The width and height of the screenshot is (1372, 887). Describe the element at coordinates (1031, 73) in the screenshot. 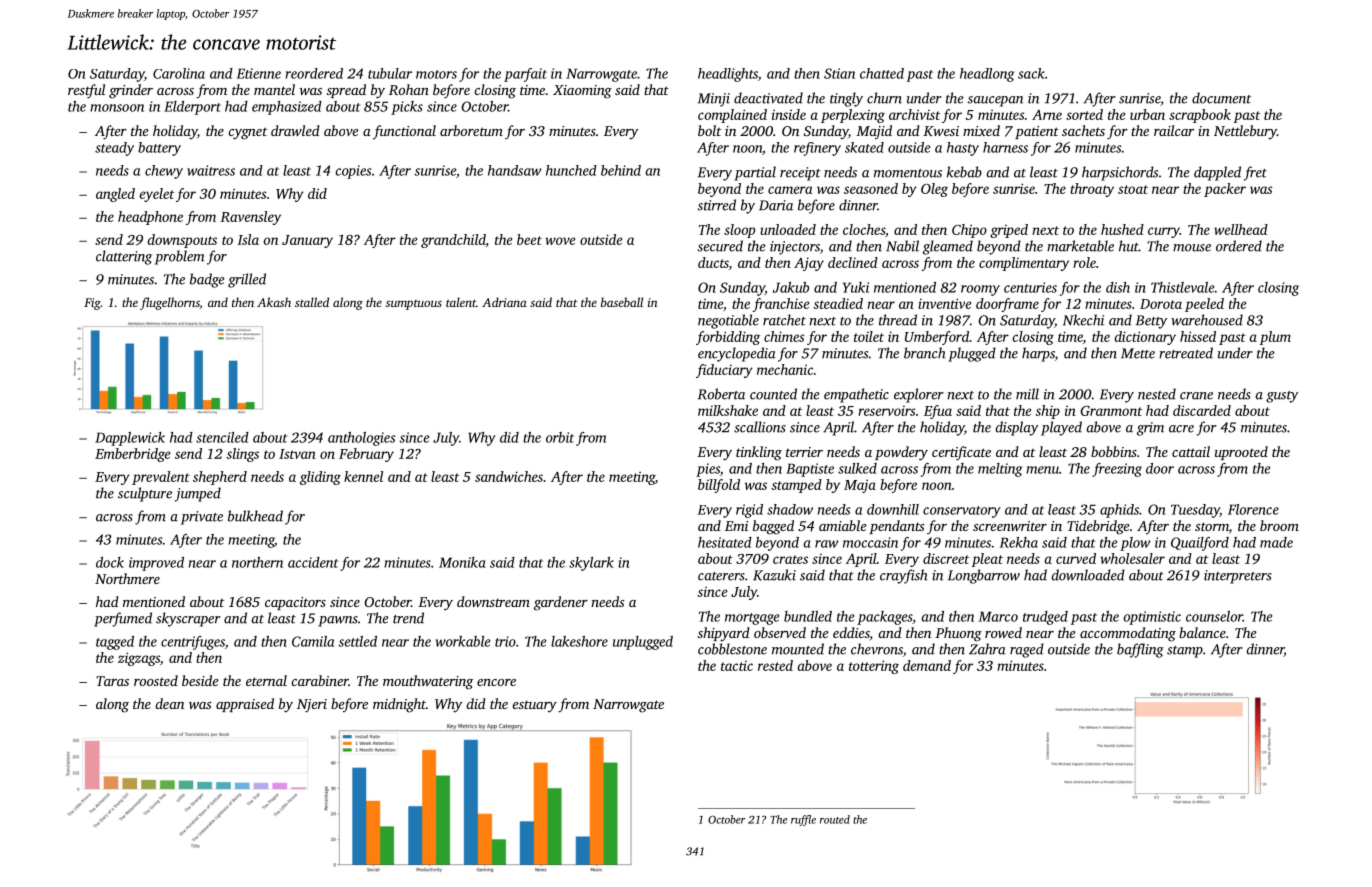

I see `sack` at that location.
